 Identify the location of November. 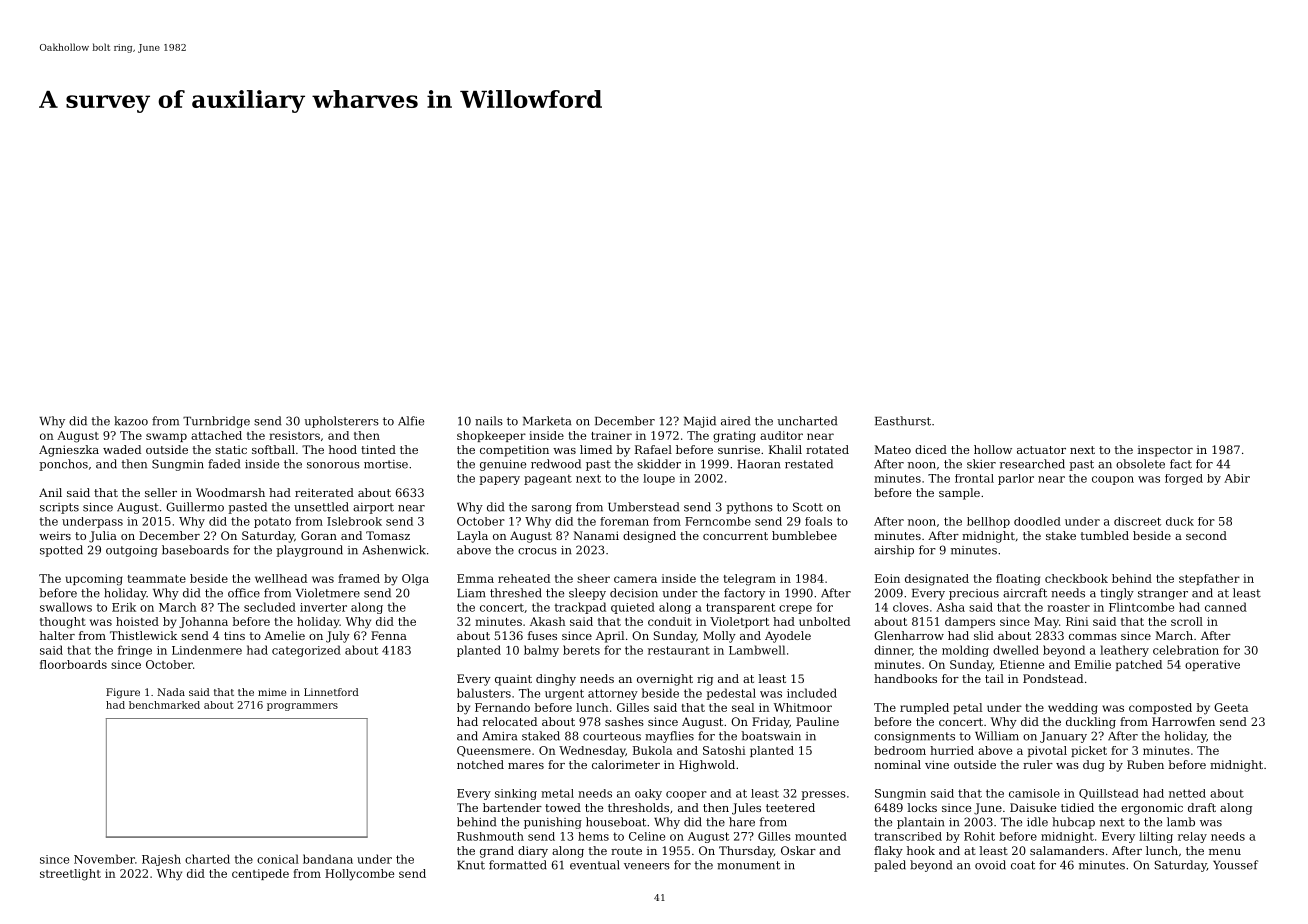
(104, 859).
